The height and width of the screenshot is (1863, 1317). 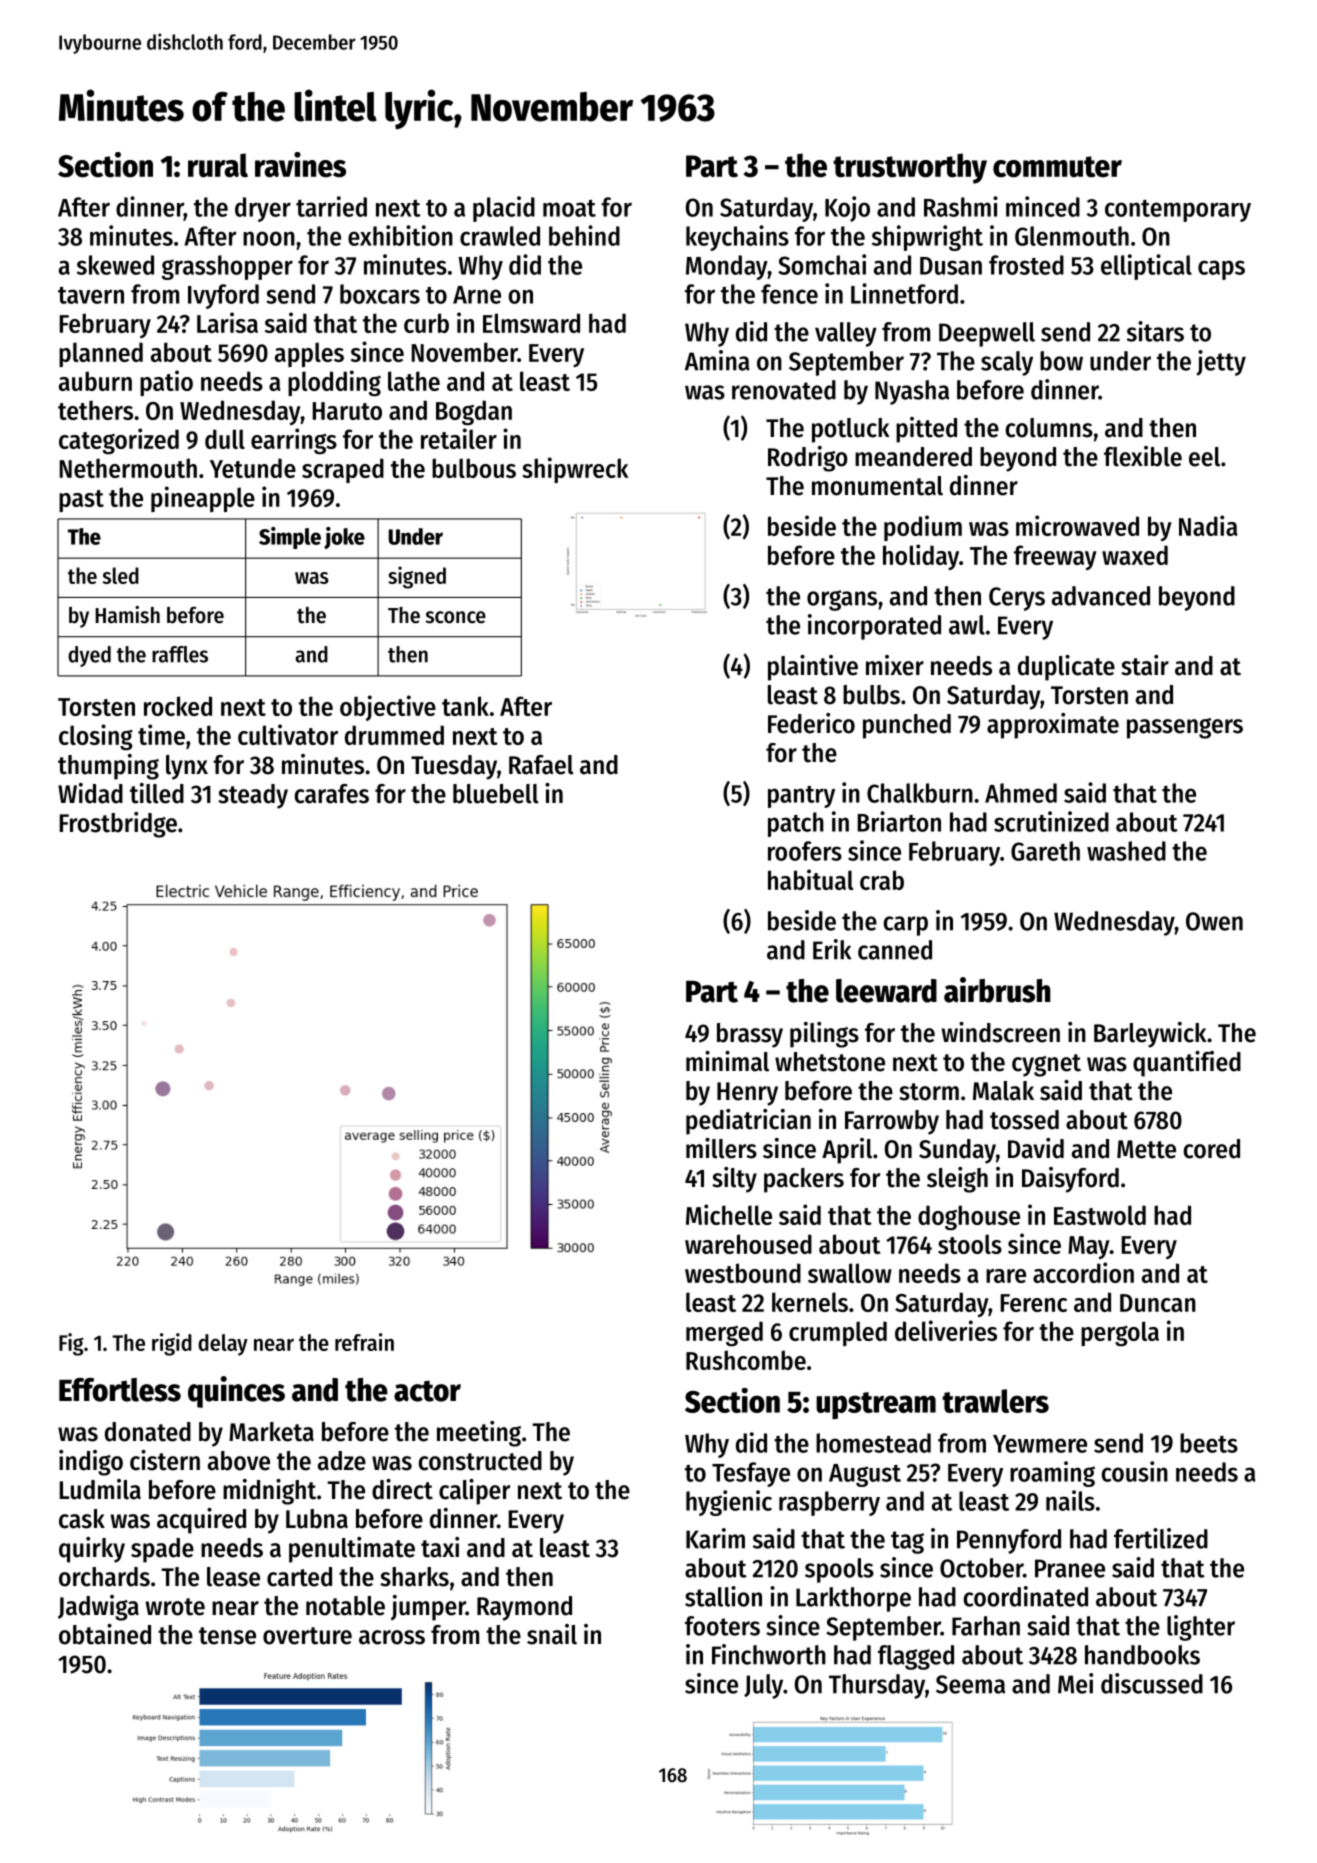 What do you see at coordinates (1214, 921) in the screenshot?
I see `Owen` at bounding box center [1214, 921].
